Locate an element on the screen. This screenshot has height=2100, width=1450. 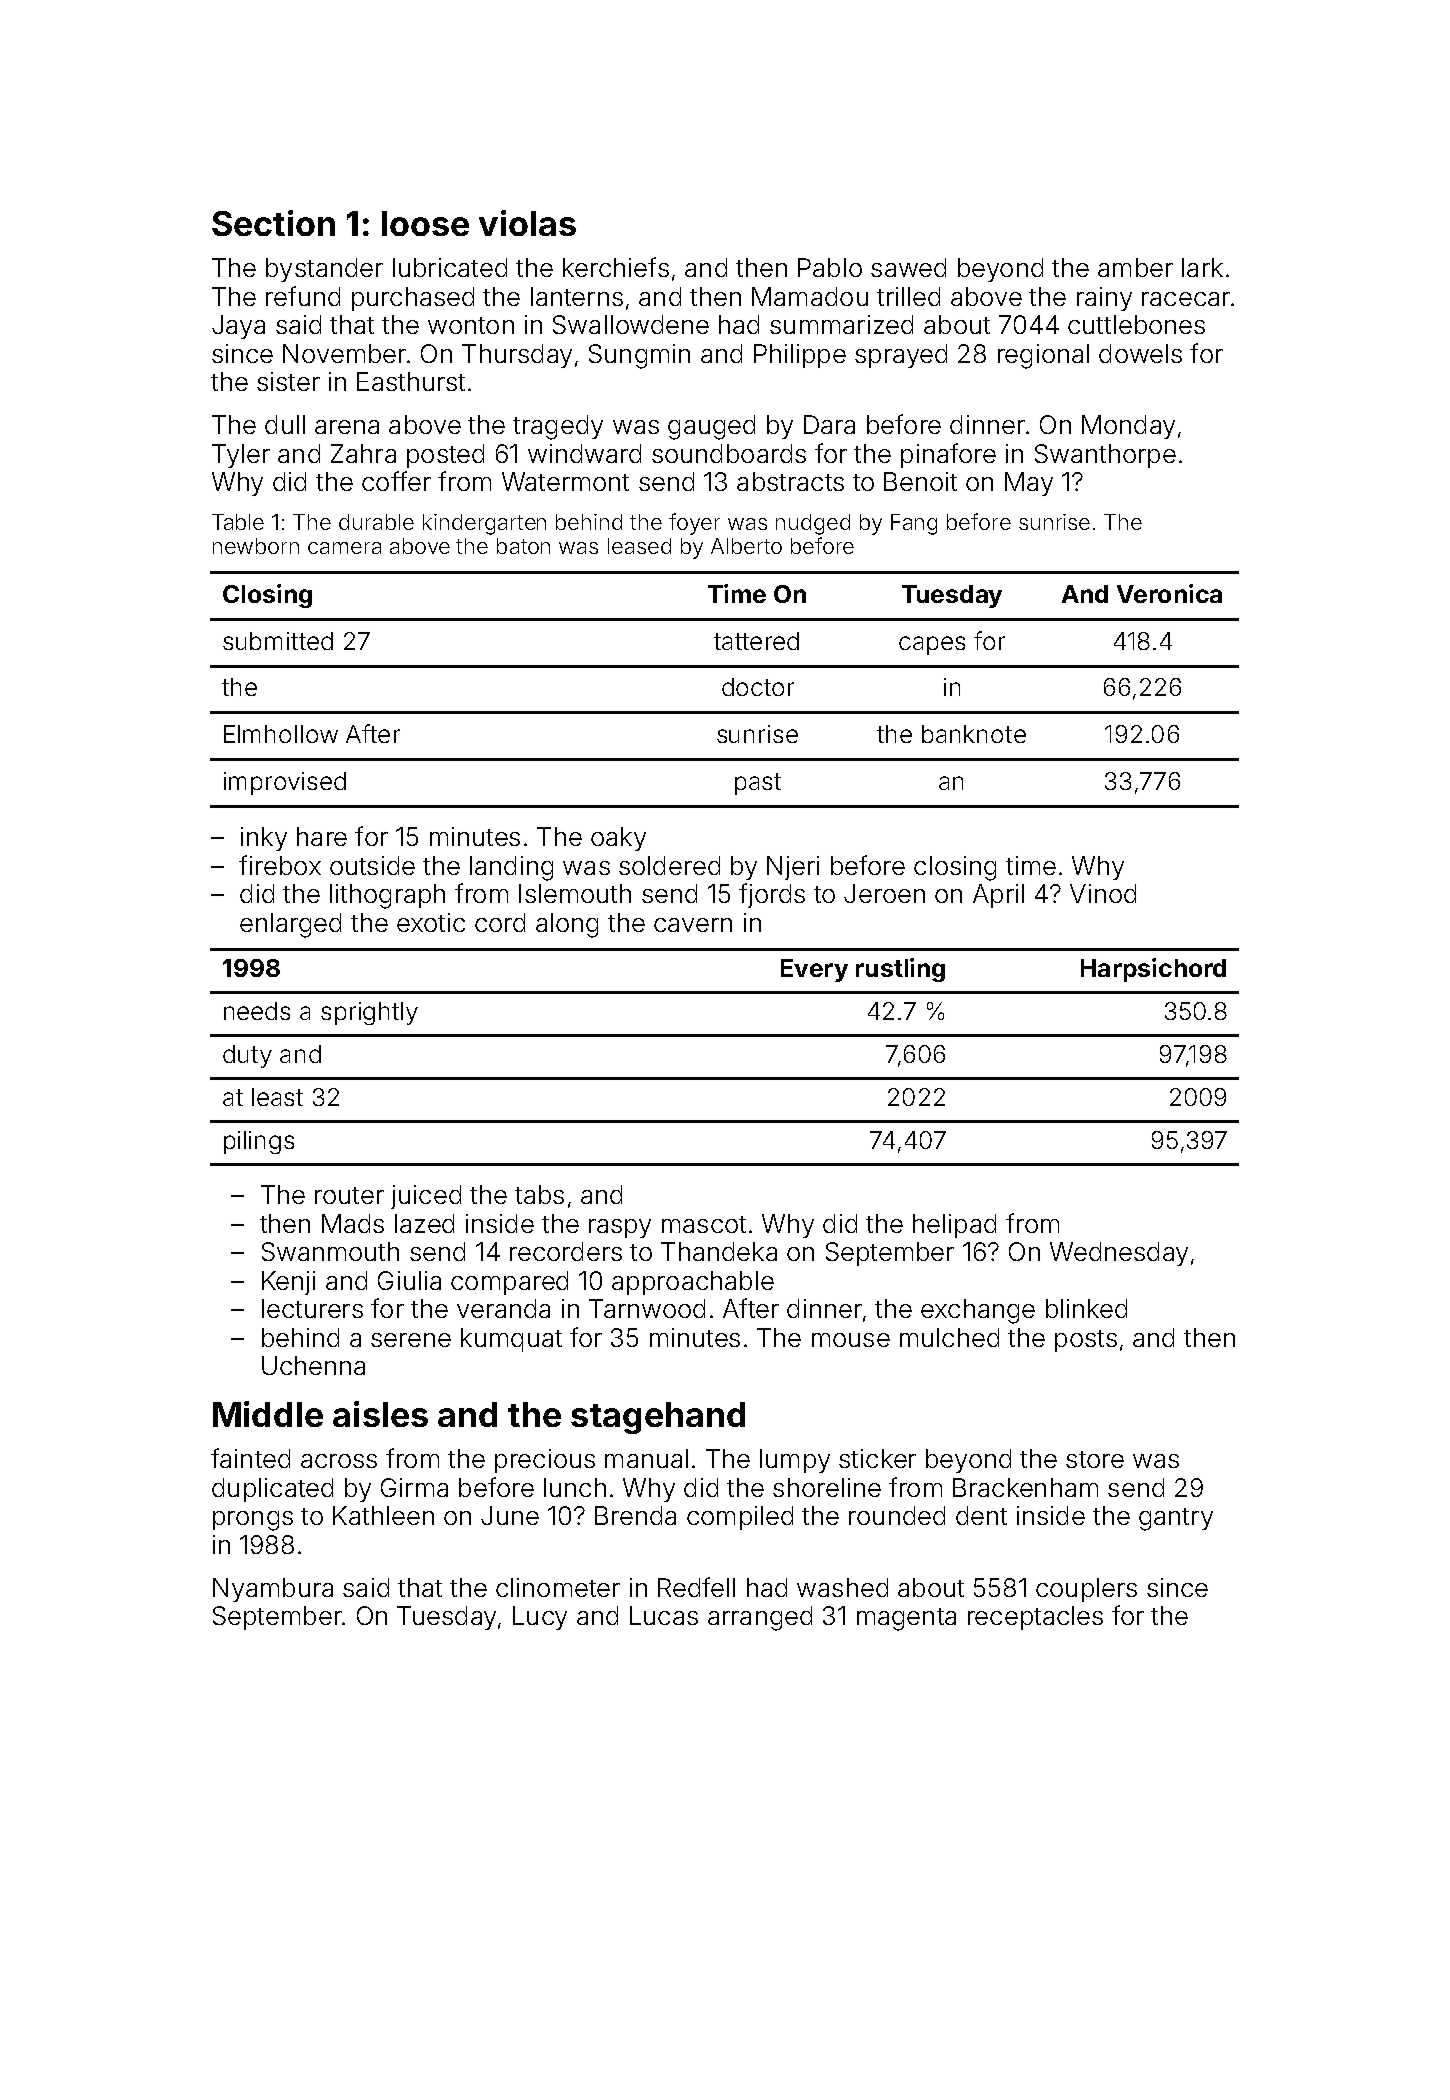
least is located at coordinates (277, 1097).
